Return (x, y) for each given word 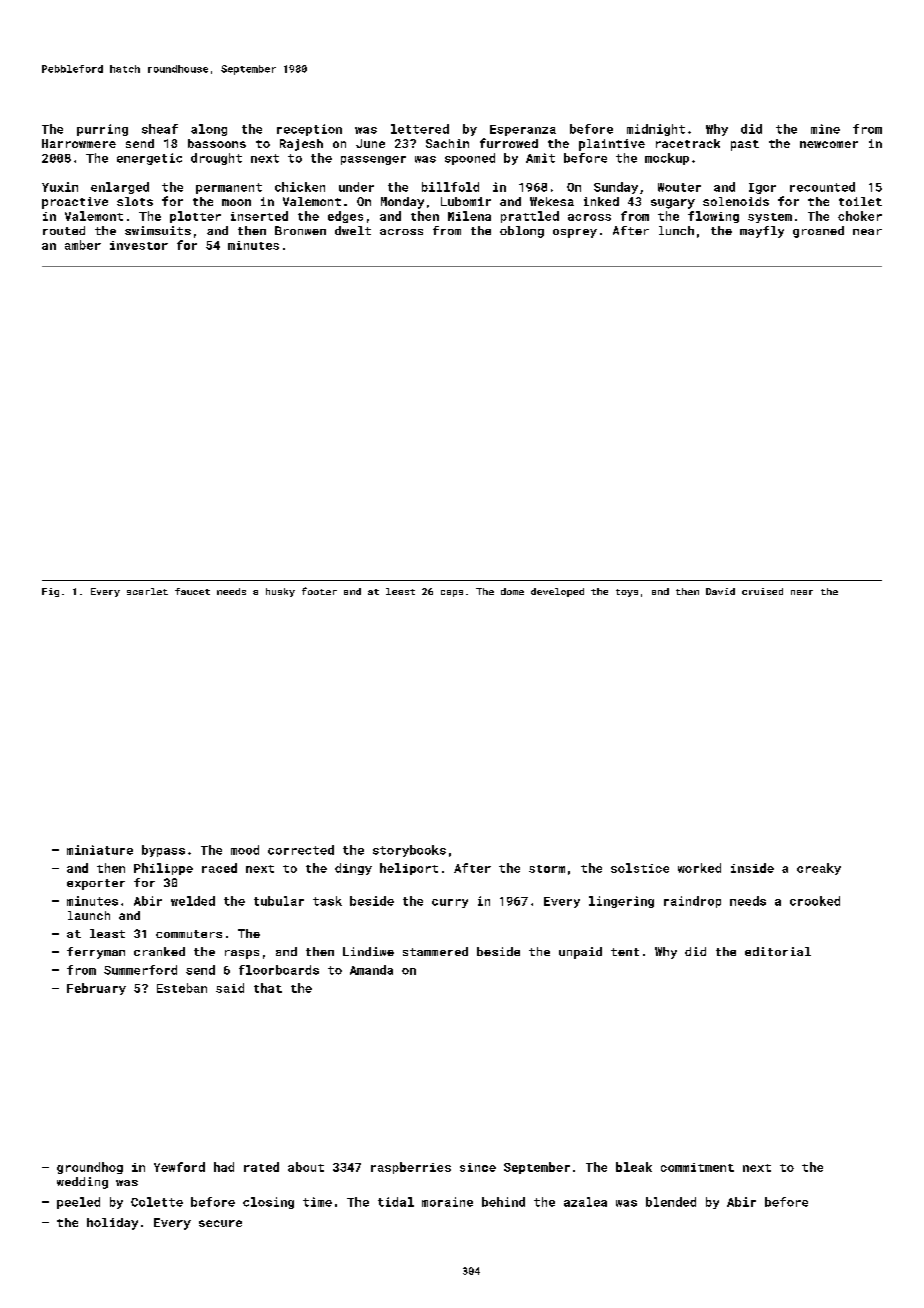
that (268, 988)
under (356, 187)
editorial (778, 951)
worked (699, 868)
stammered (435, 951)
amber (83, 245)
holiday (112, 1224)
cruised (762, 591)
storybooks (409, 851)
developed (557, 592)
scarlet (147, 591)
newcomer (829, 144)
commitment (697, 1167)
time (317, 1202)
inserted (259, 216)
